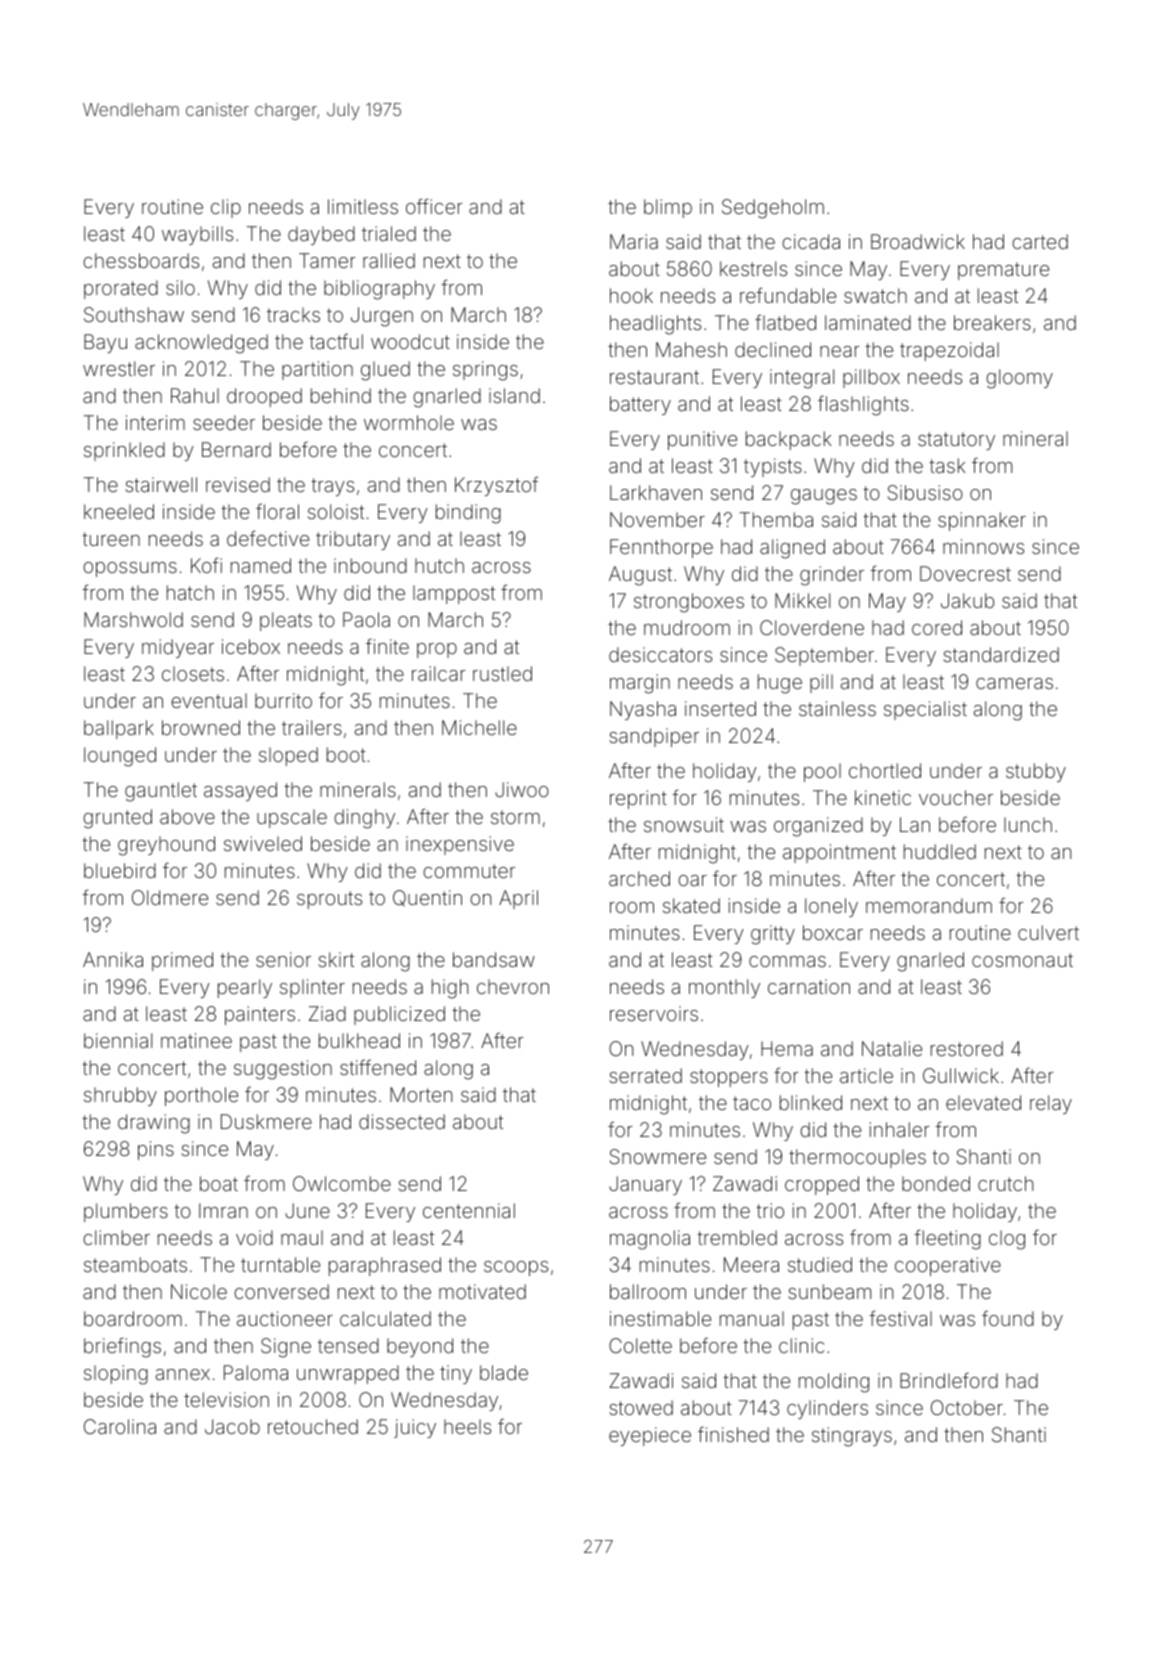 This screenshot has width=1165, height=1654. What do you see at coordinates (196, 1040) in the screenshot?
I see `matinee` at bounding box center [196, 1040].
